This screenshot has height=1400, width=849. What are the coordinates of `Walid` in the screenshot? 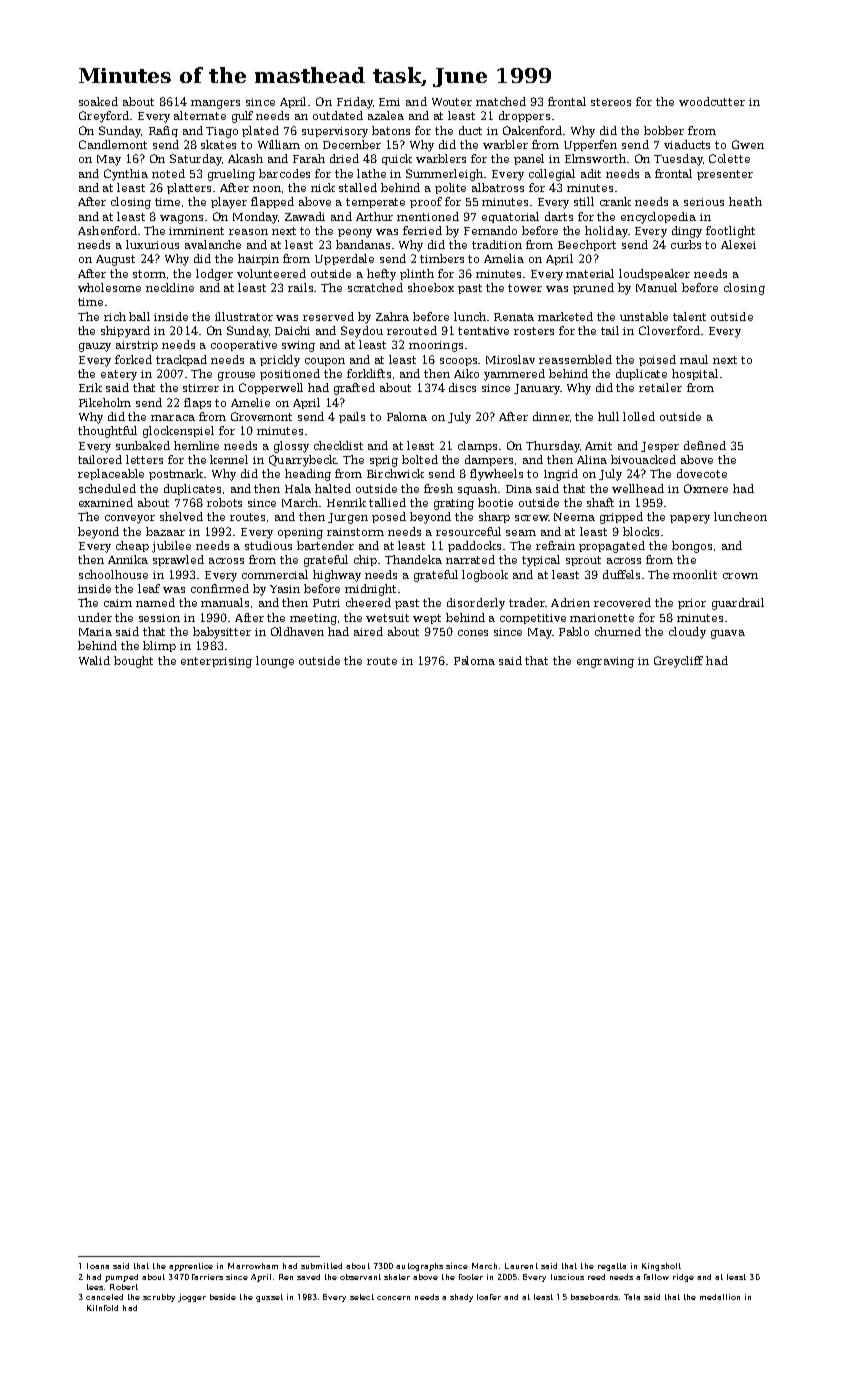 It's located at (94, 660).
